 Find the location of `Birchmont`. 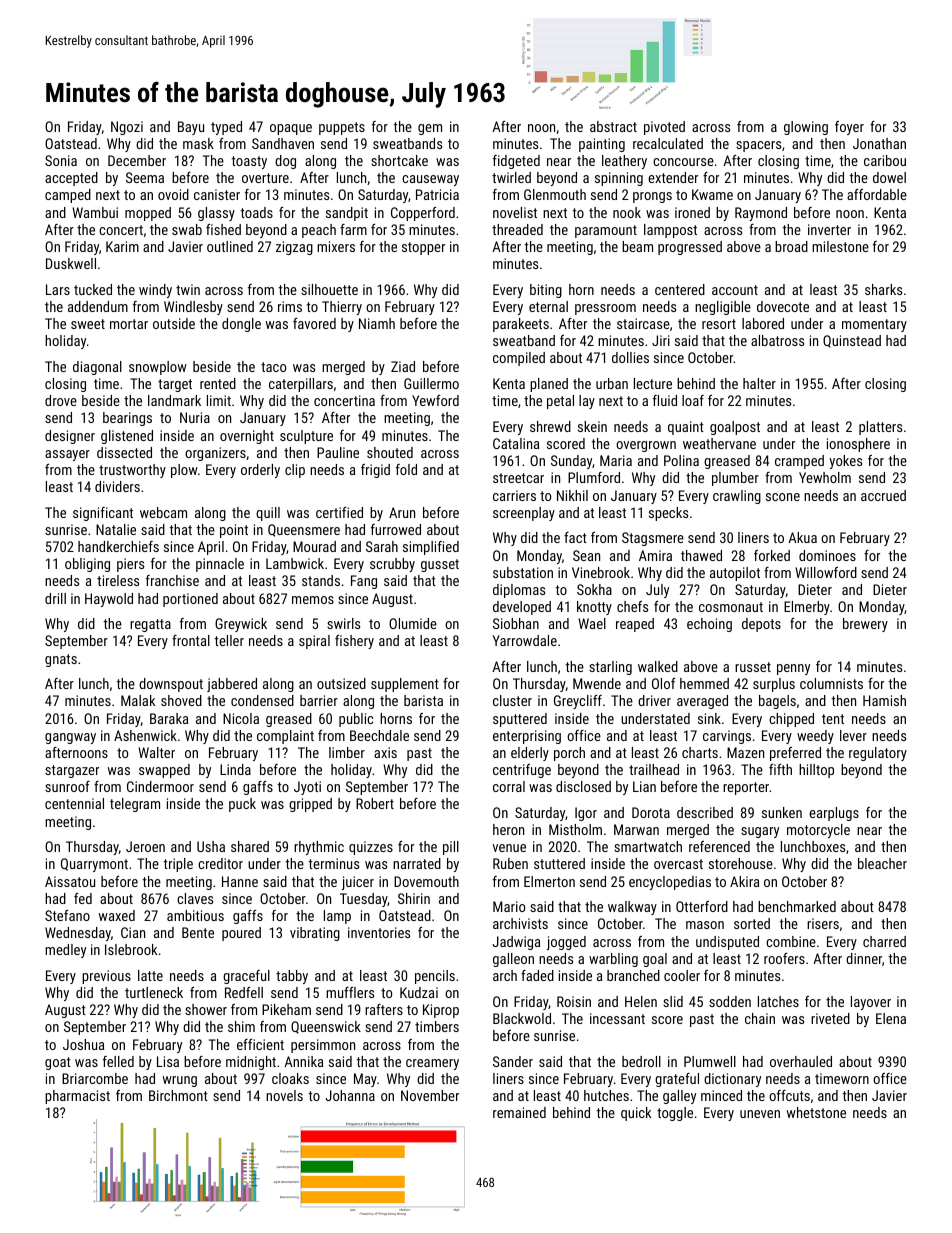

Birchmont is located at coordinates (178, 1095).
